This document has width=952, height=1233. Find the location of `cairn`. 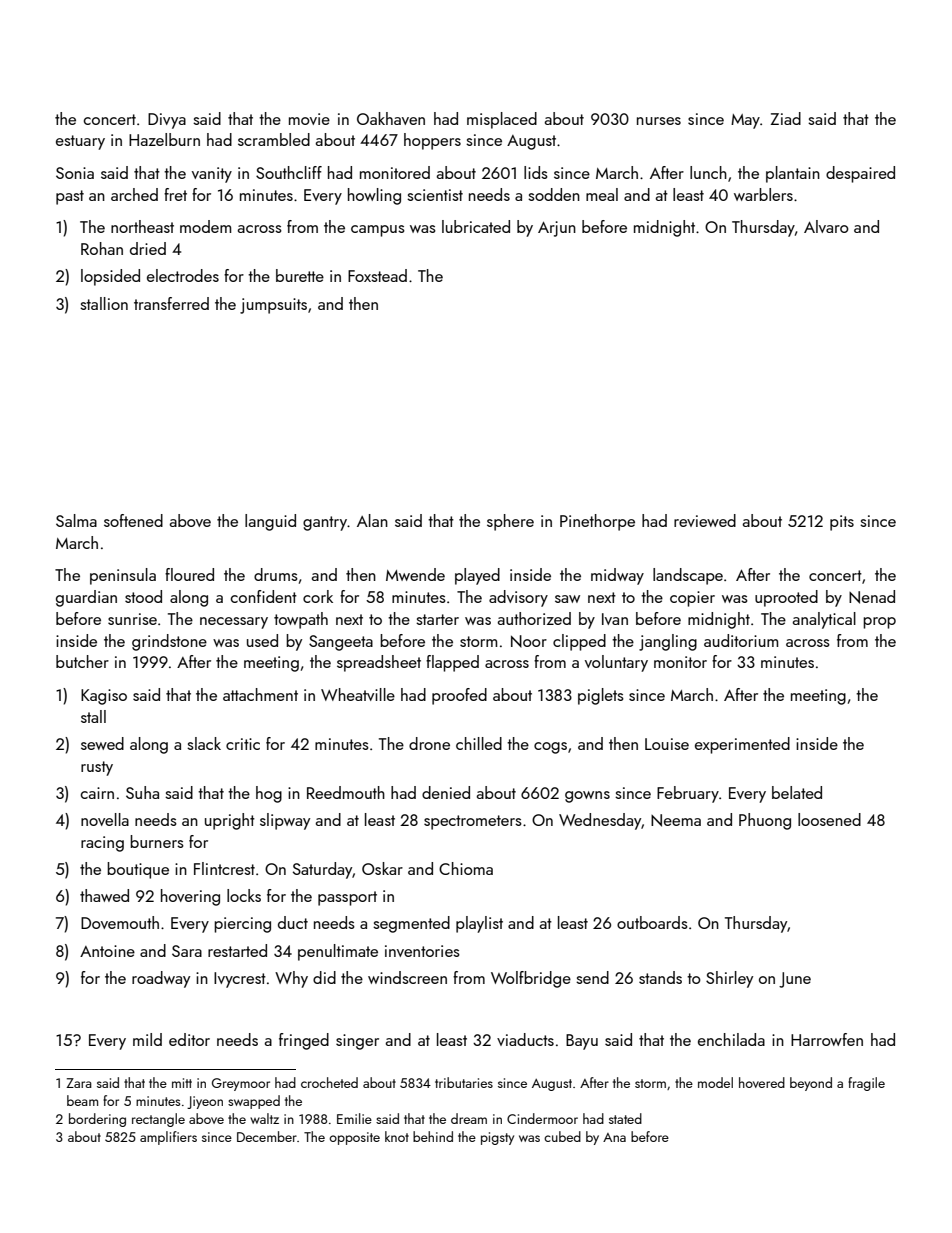

cairn is located at coordinates (97, 793).
